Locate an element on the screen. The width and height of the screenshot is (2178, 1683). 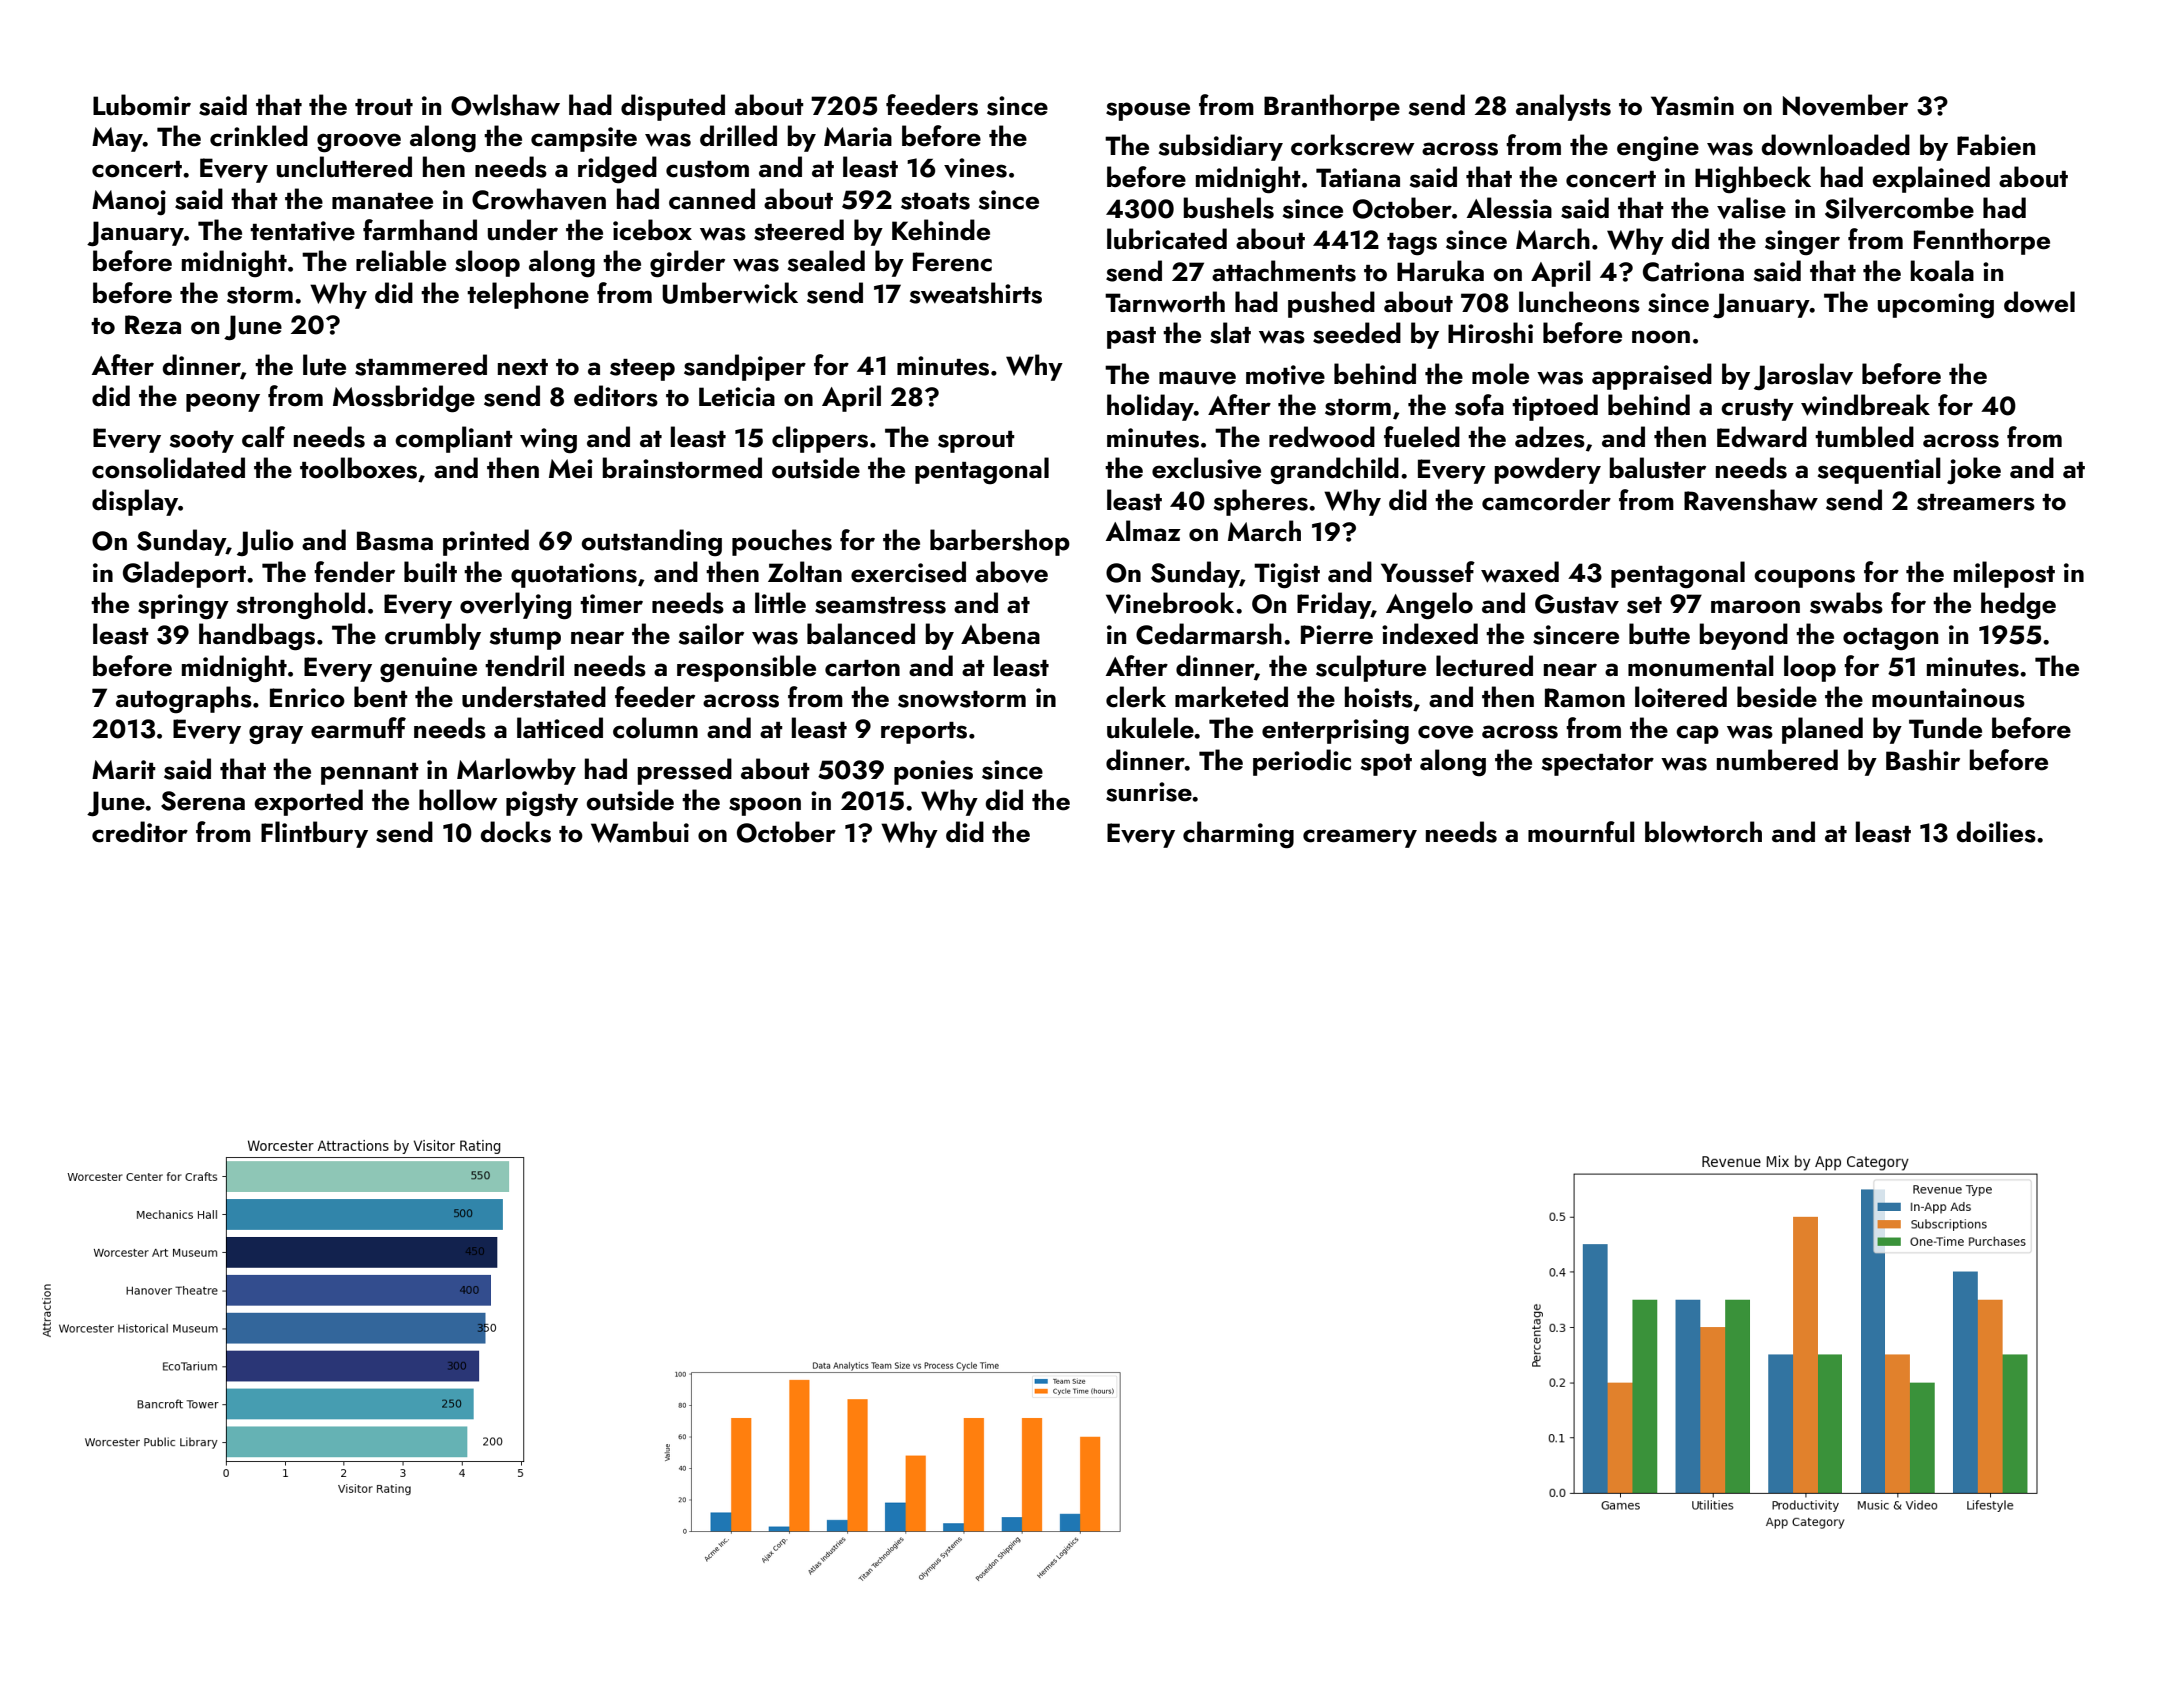
Ravenshaw is located at coordinates (1751, 500).
